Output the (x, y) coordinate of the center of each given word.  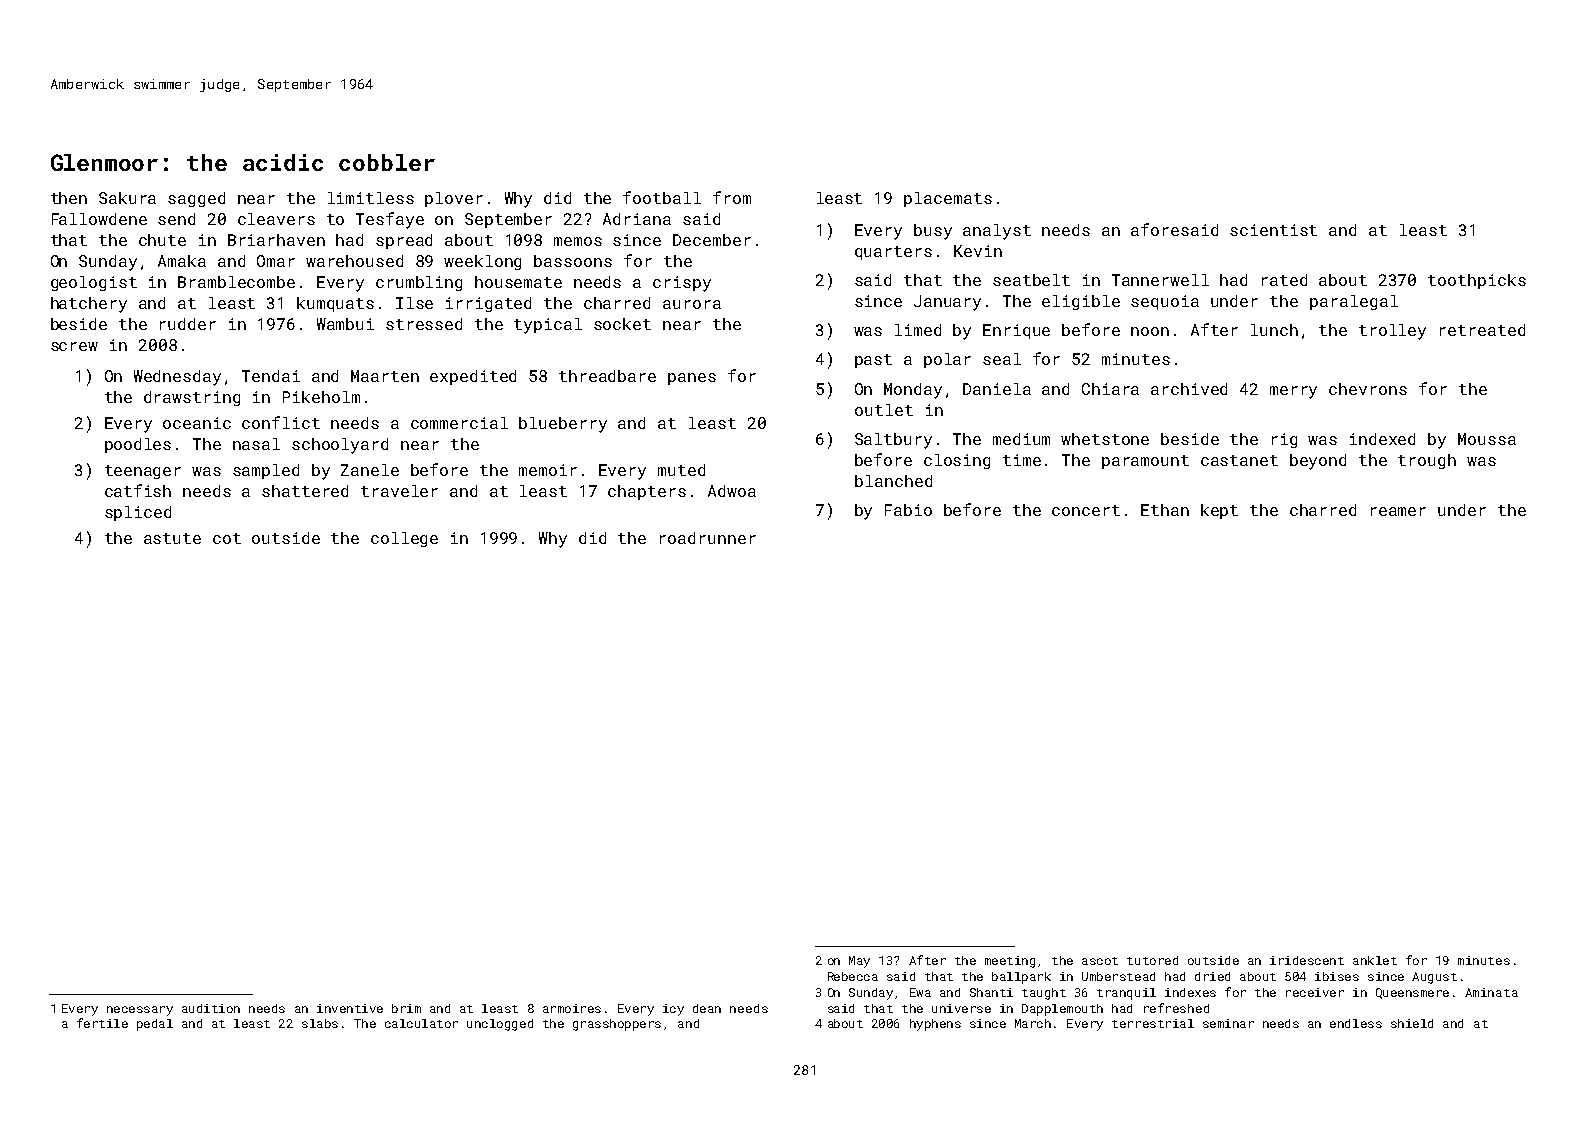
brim (406, 1008)
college (404, 539)
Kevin (978, 251)
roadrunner (708, 538)
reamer (1398, 511)
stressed (424, 324)
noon (1150, 331)
